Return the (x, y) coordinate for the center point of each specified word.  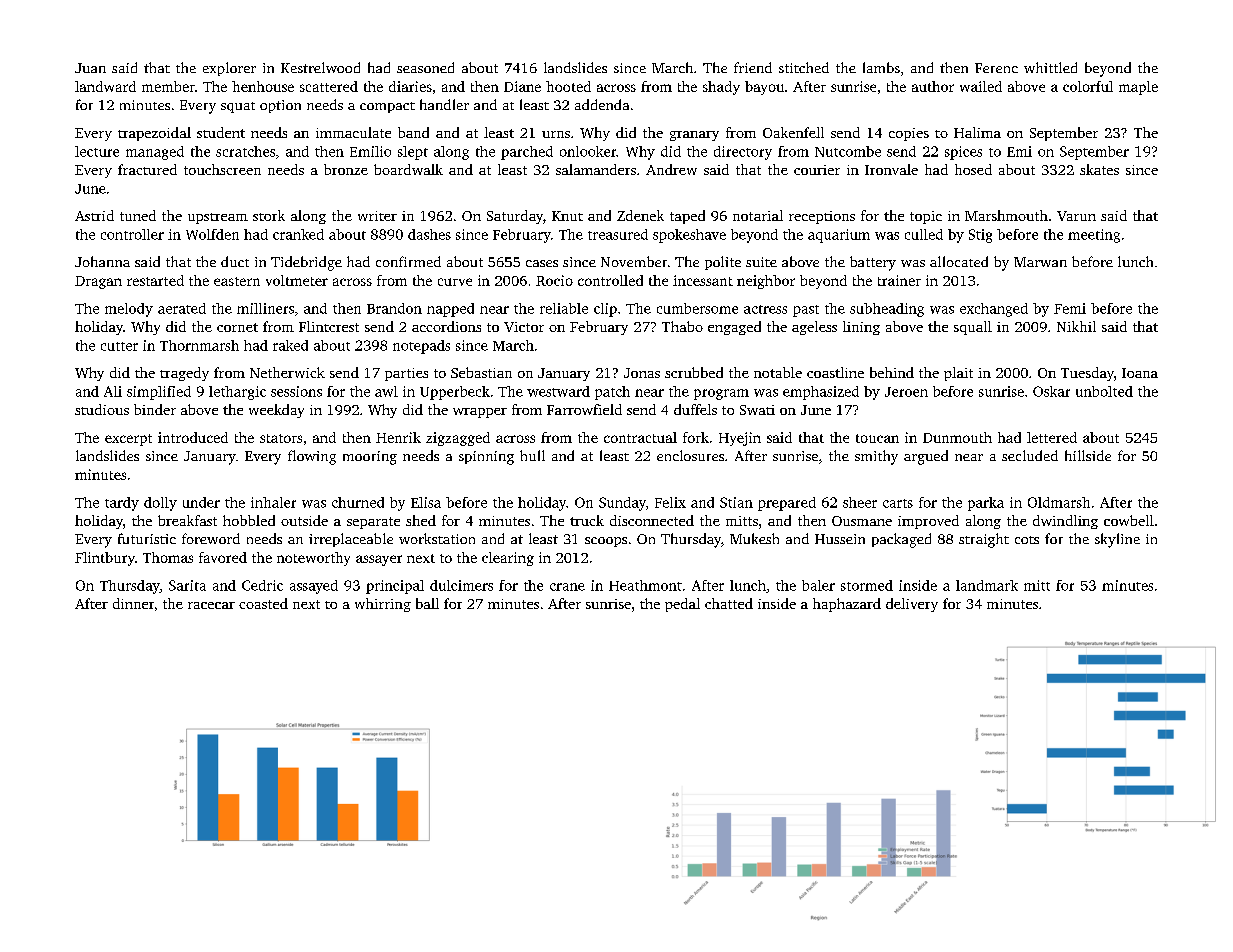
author (933, 86)
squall (973, 328)
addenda (602, 104)
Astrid (94, 215)
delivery (912, 605)
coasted (263, 603)
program (721, 394)
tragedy (184, 374)
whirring (383, 605)
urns (556, 134)
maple (1138, 88)
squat (238, 107)
